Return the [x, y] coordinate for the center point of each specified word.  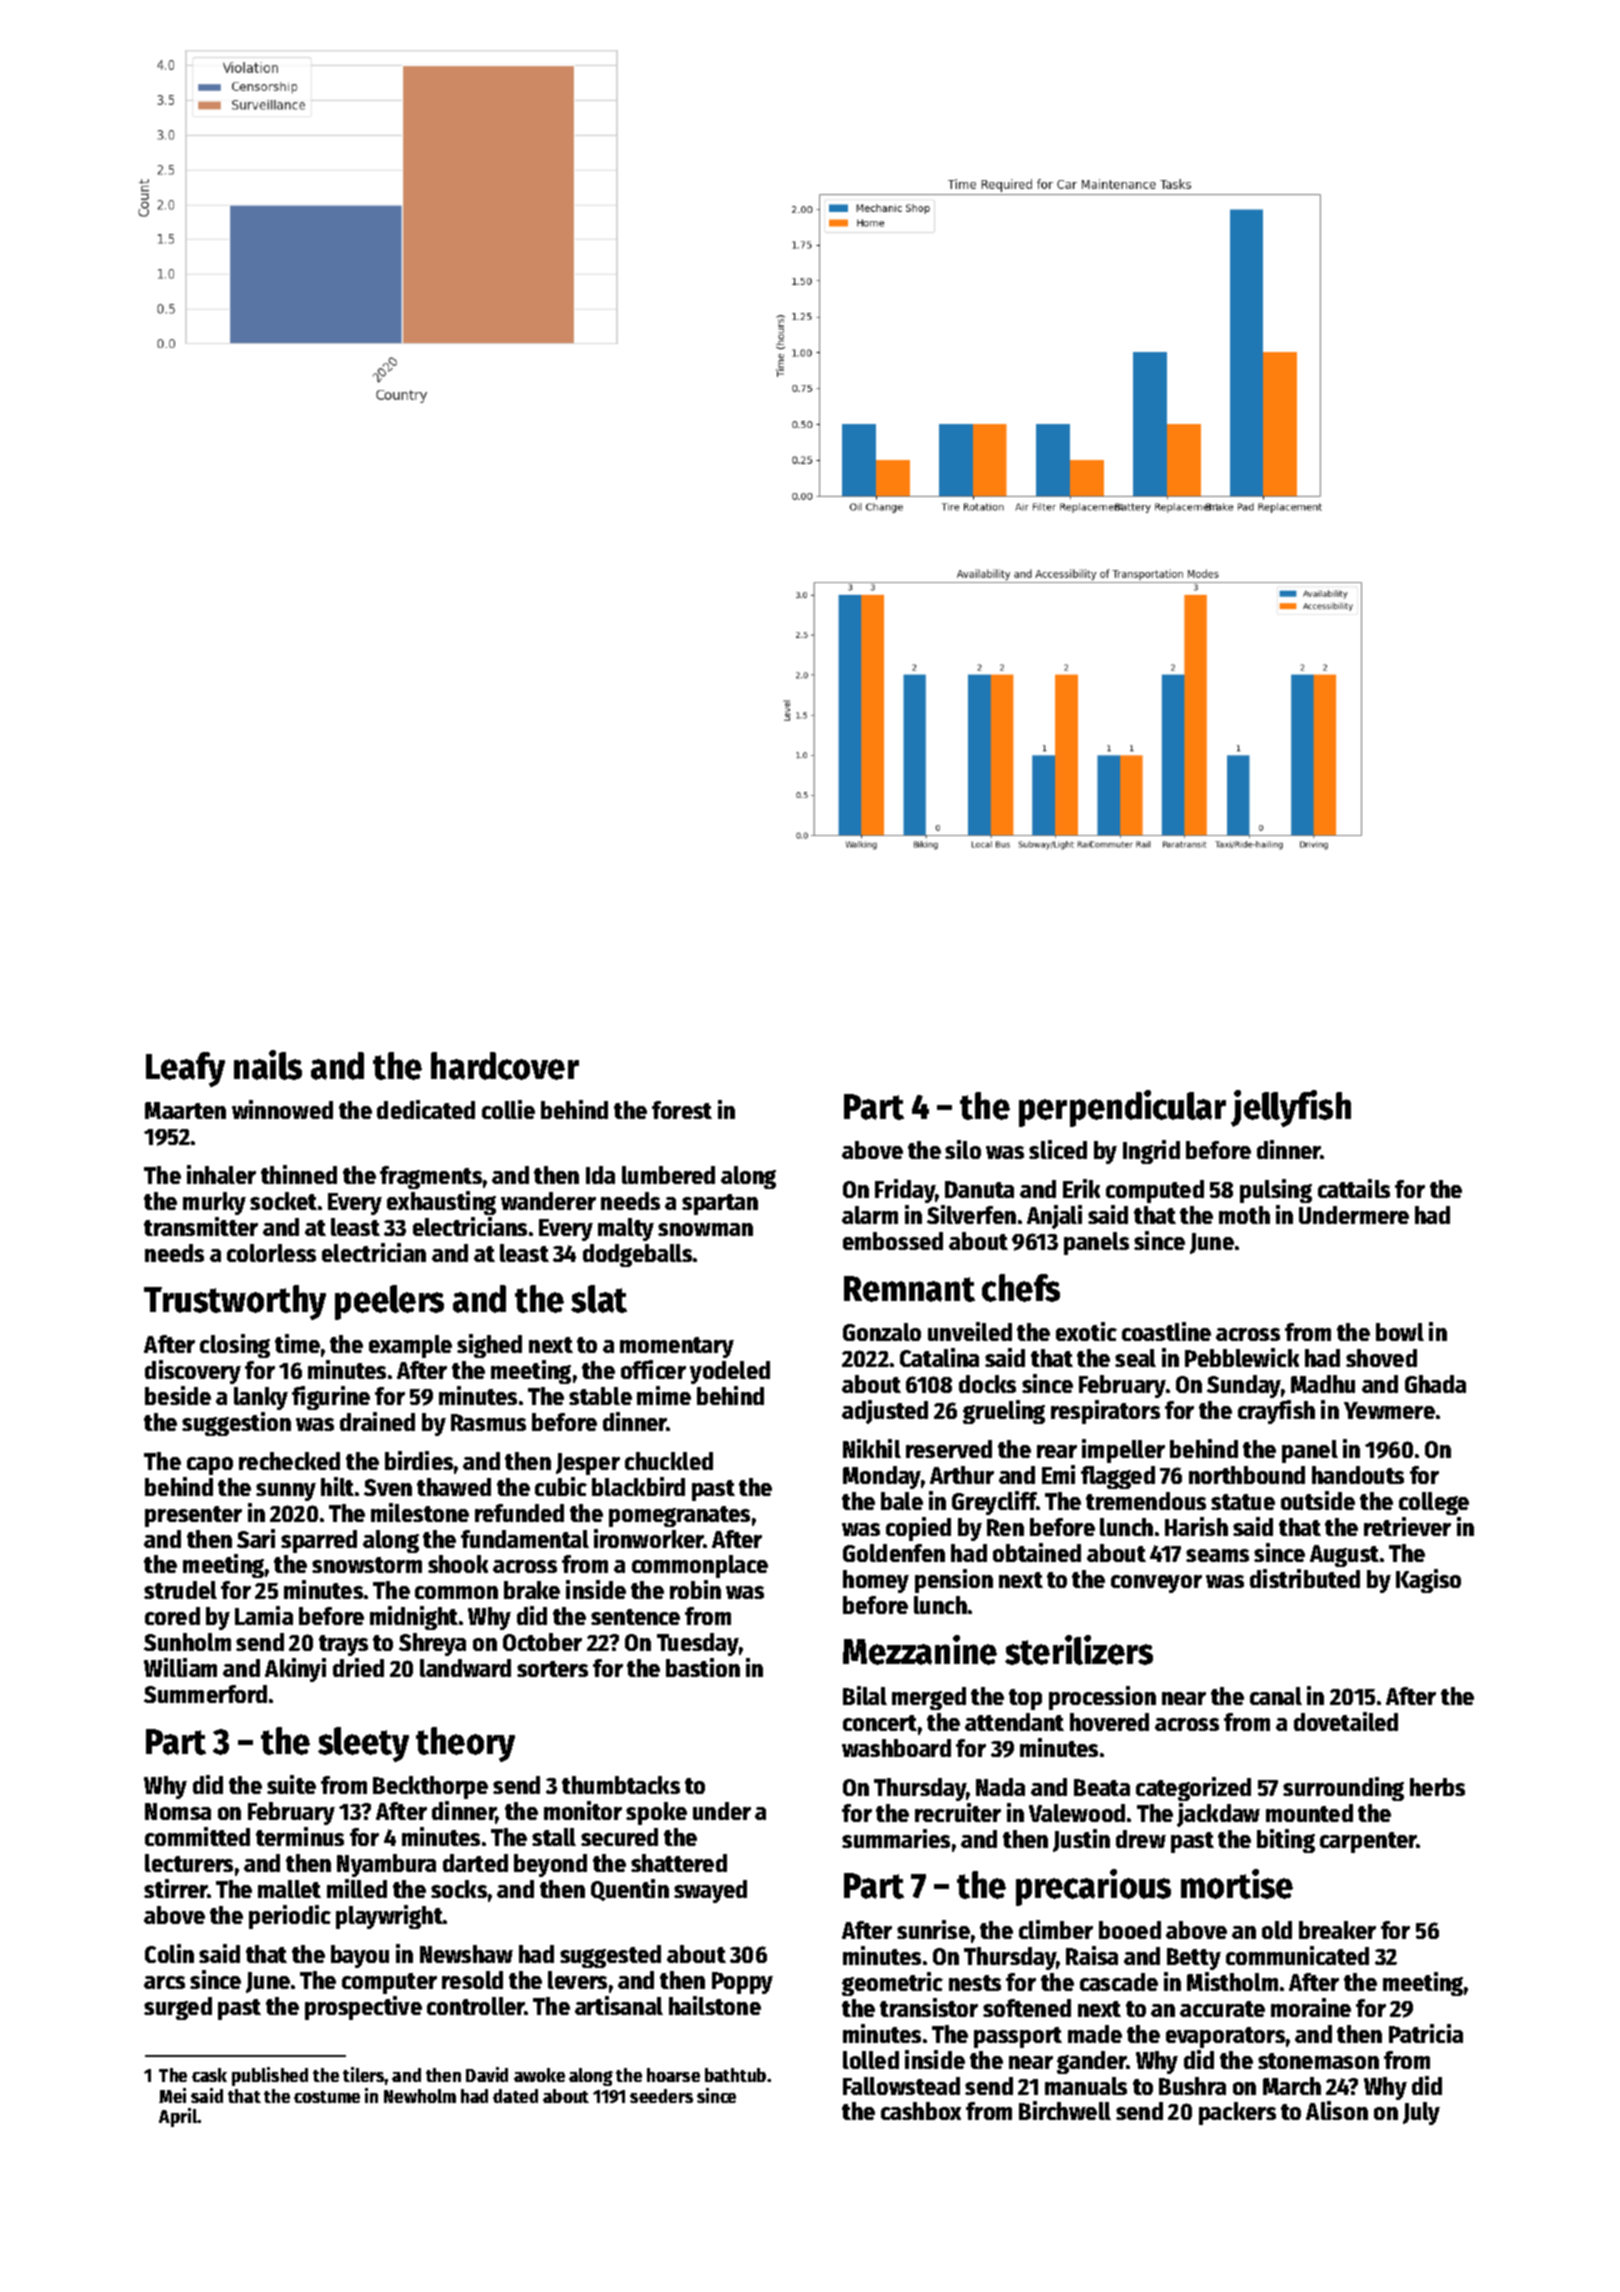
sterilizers [1079, 1650]
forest [682, 1110]
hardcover [505, 1066]
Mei [172, 2095]
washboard [896, 1748]
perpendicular [1122, 1108]
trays [343, 1645]
